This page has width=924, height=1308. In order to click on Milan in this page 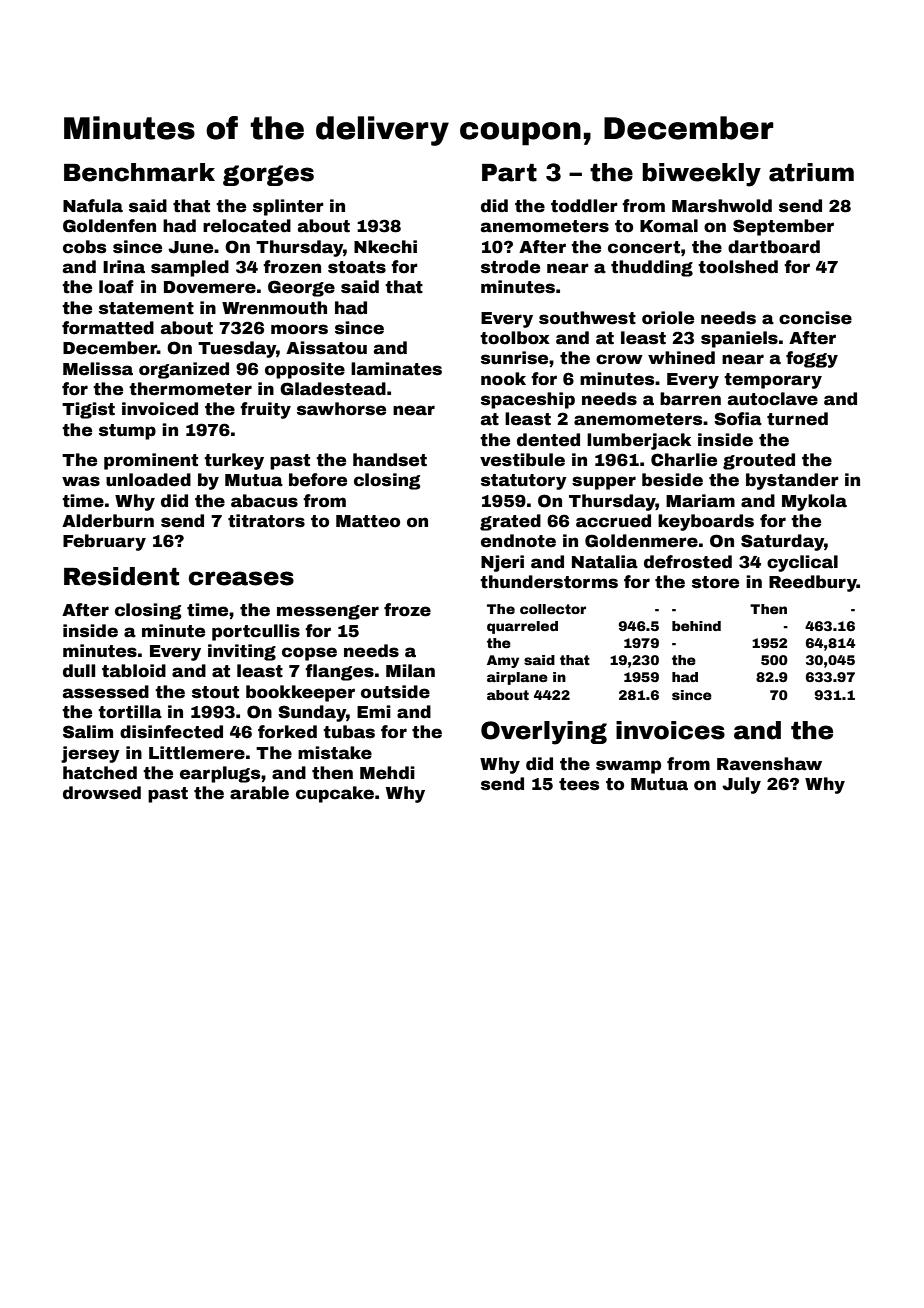, I will do `click(410, 671)`.
